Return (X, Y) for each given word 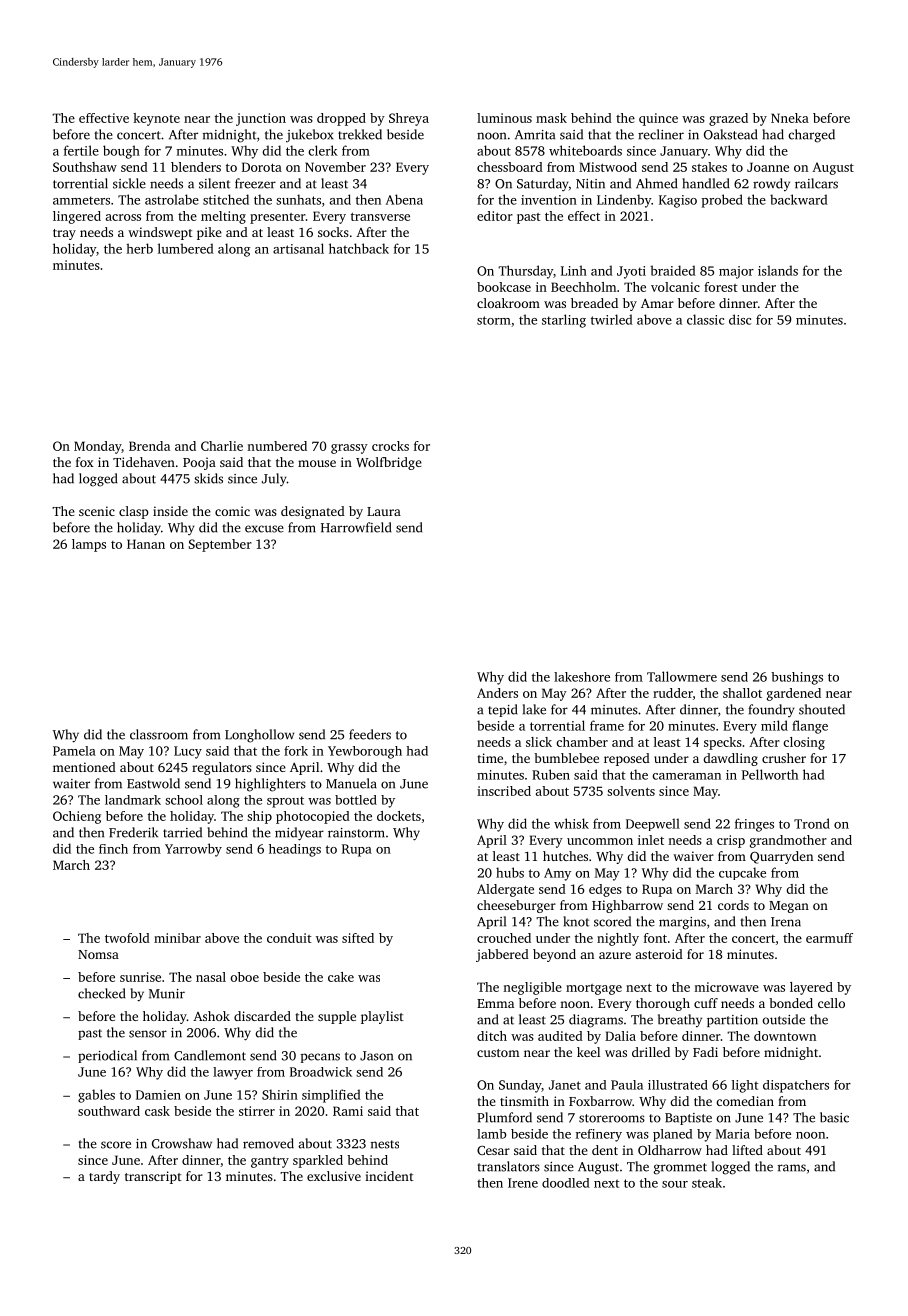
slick (539, 742)
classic (705, 319)
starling (564, 321)
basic (834, 1117)
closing (804, 743)
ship (259, 817)
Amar (657, 303)
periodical (107, 1056)
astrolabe (172, 199)
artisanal (298, 248)
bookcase (504, 287)
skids (208, 478)
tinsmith (524, 1101)
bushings (797, 678)
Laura (384, 511)
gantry (270, 1162)
